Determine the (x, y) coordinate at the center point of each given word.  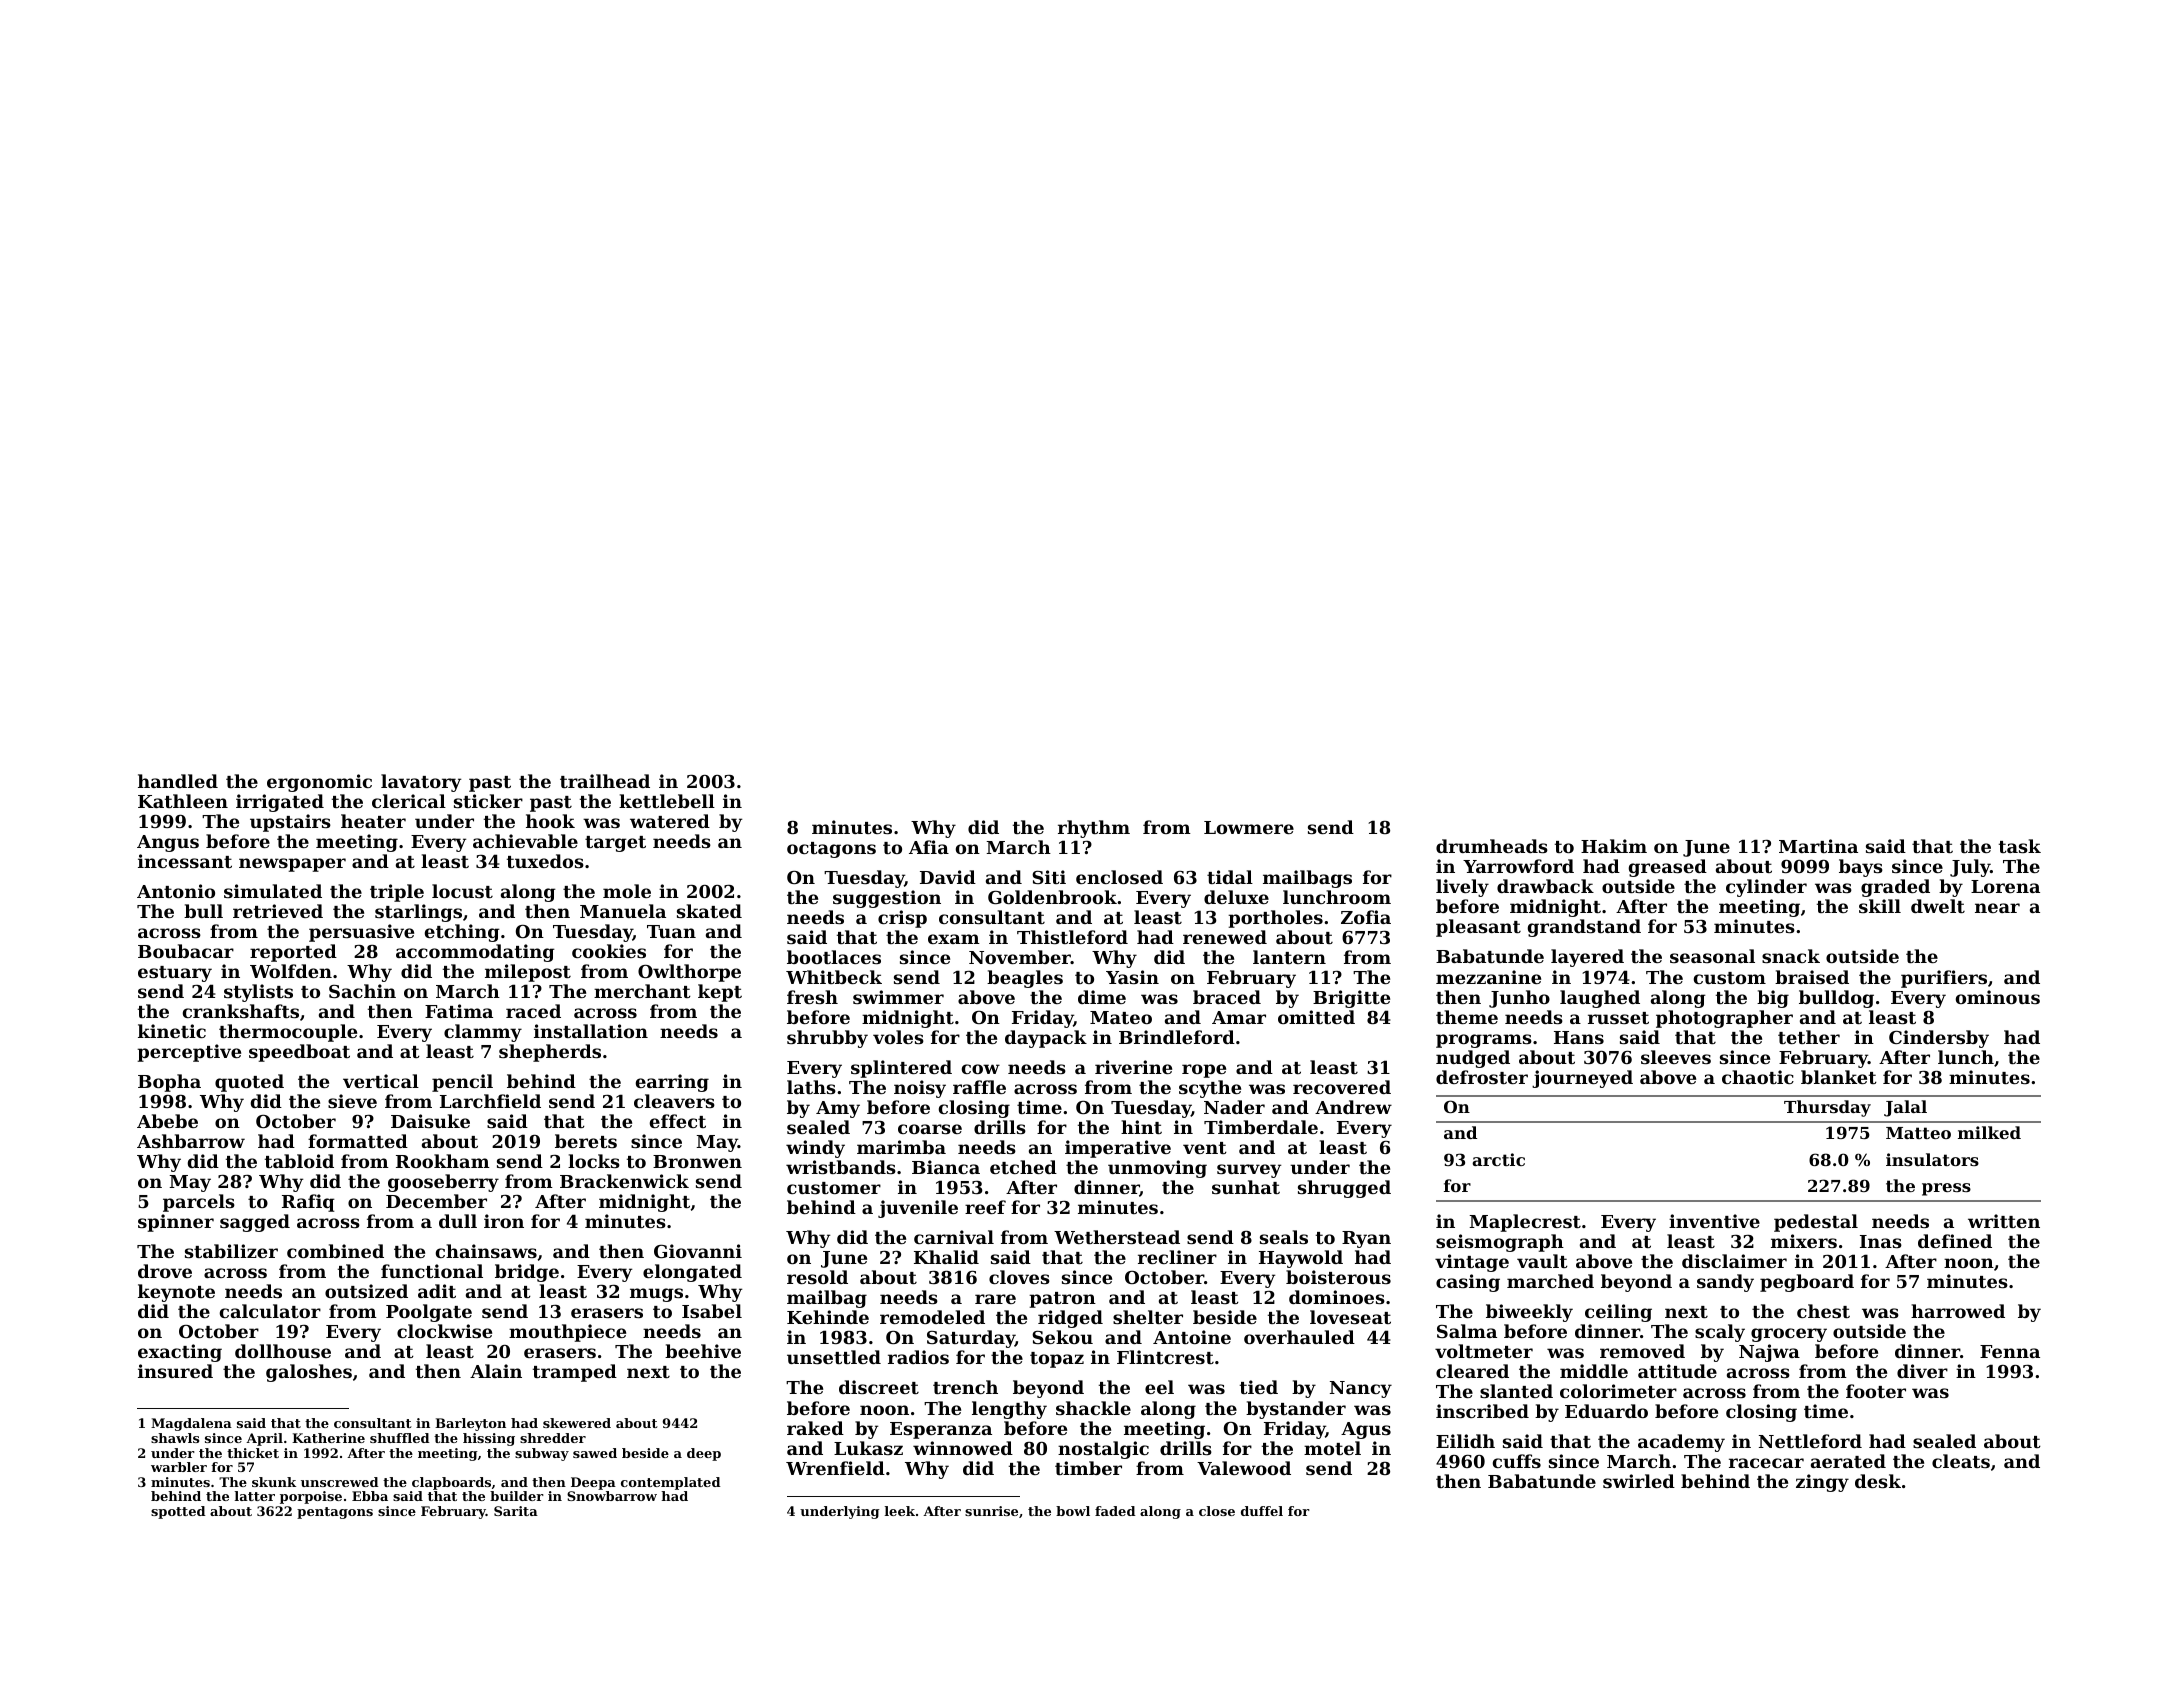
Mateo (1121, 1017)
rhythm (1094, 829)
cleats (1961, 1461)
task (2020, 846)
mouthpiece (567, 1333)
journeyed (1582, 1079)
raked (815, 1428)
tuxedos (545, 861)
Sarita (516, 1511)
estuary (175, 974)
